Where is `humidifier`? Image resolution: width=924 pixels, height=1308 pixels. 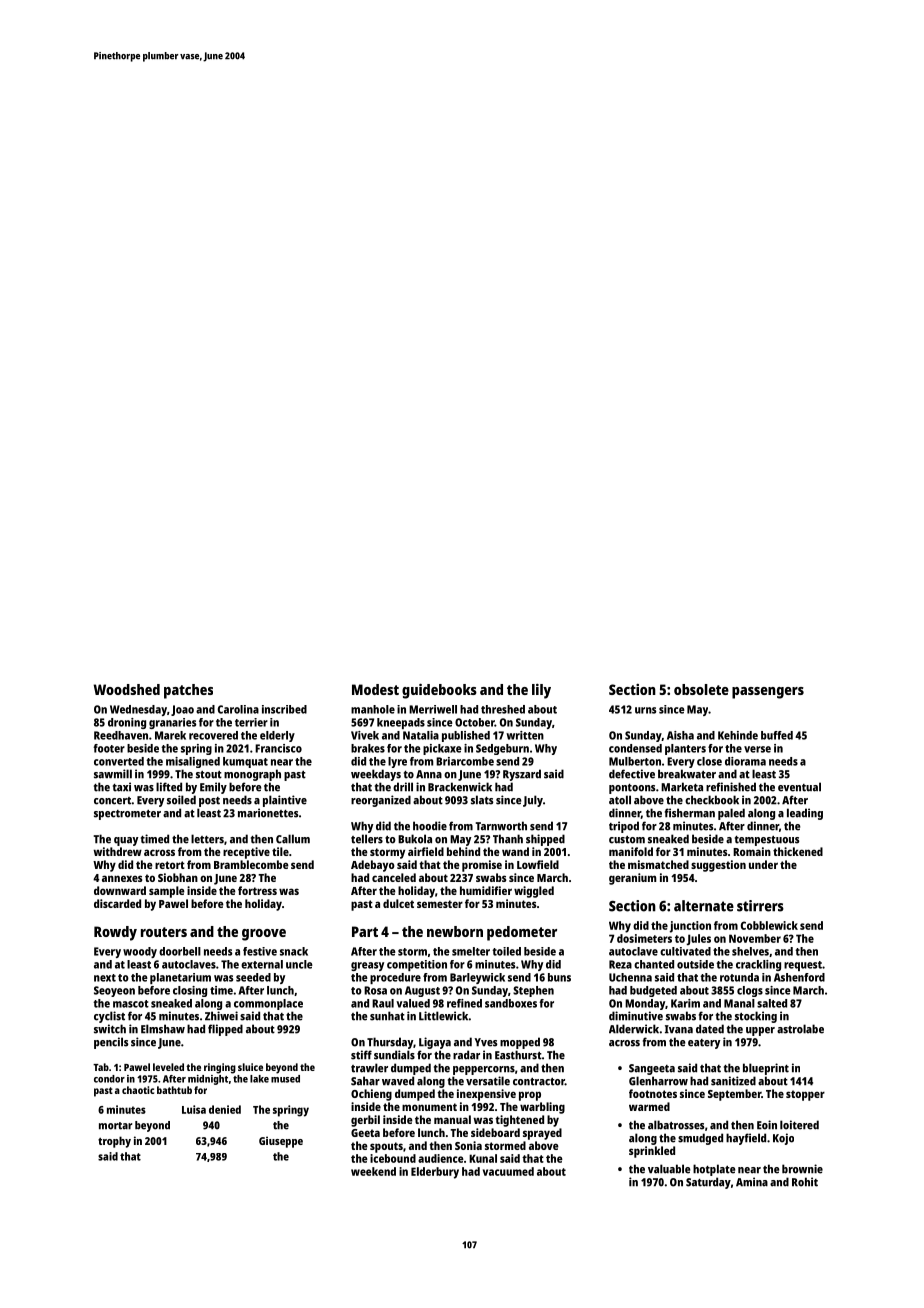 humidifier is located at coordinates (486, 890).
